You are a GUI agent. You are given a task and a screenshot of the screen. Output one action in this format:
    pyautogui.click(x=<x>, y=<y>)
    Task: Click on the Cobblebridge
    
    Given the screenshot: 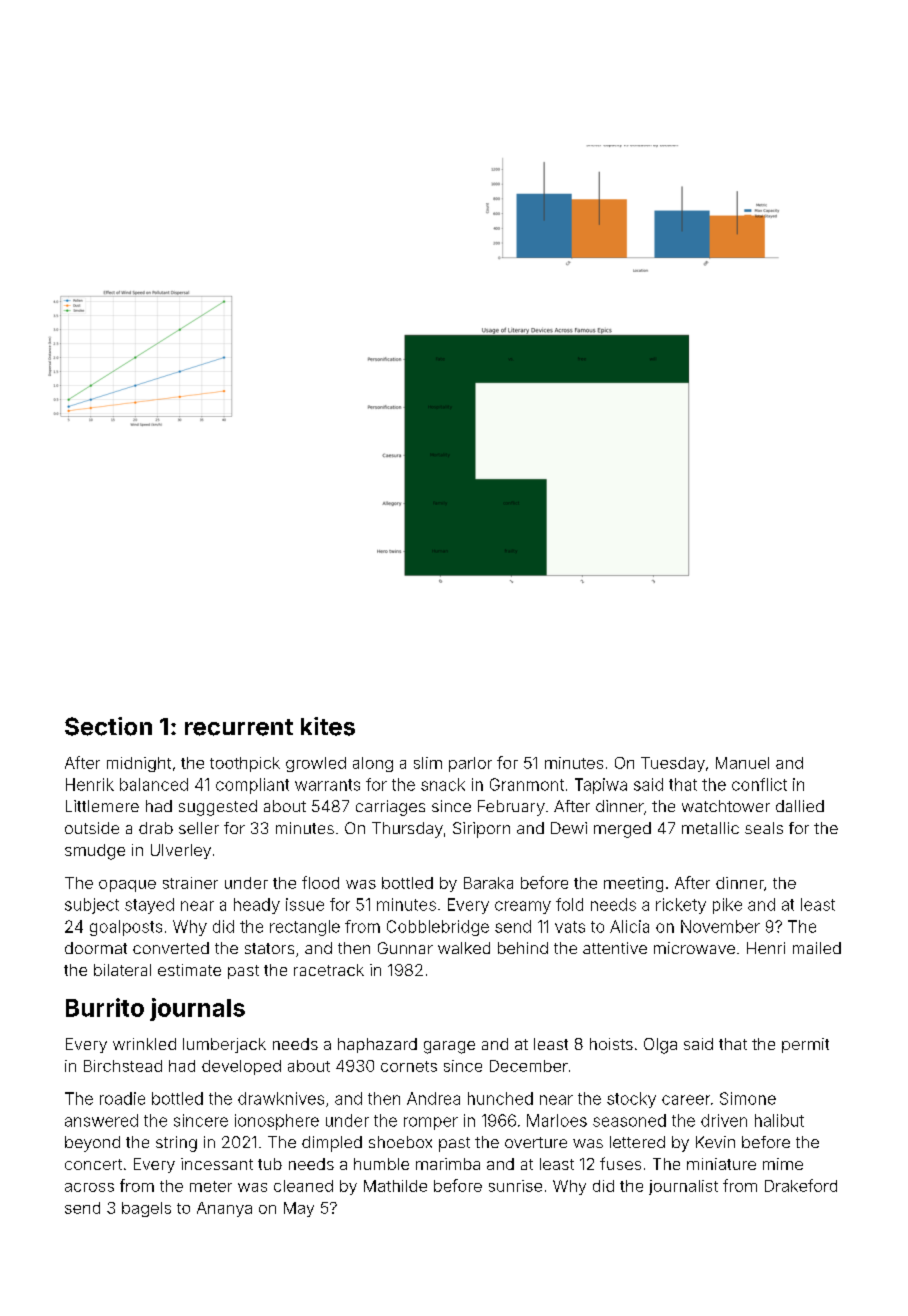 What is the action you would take?
    pyautogui.click(x=438, y=928)
